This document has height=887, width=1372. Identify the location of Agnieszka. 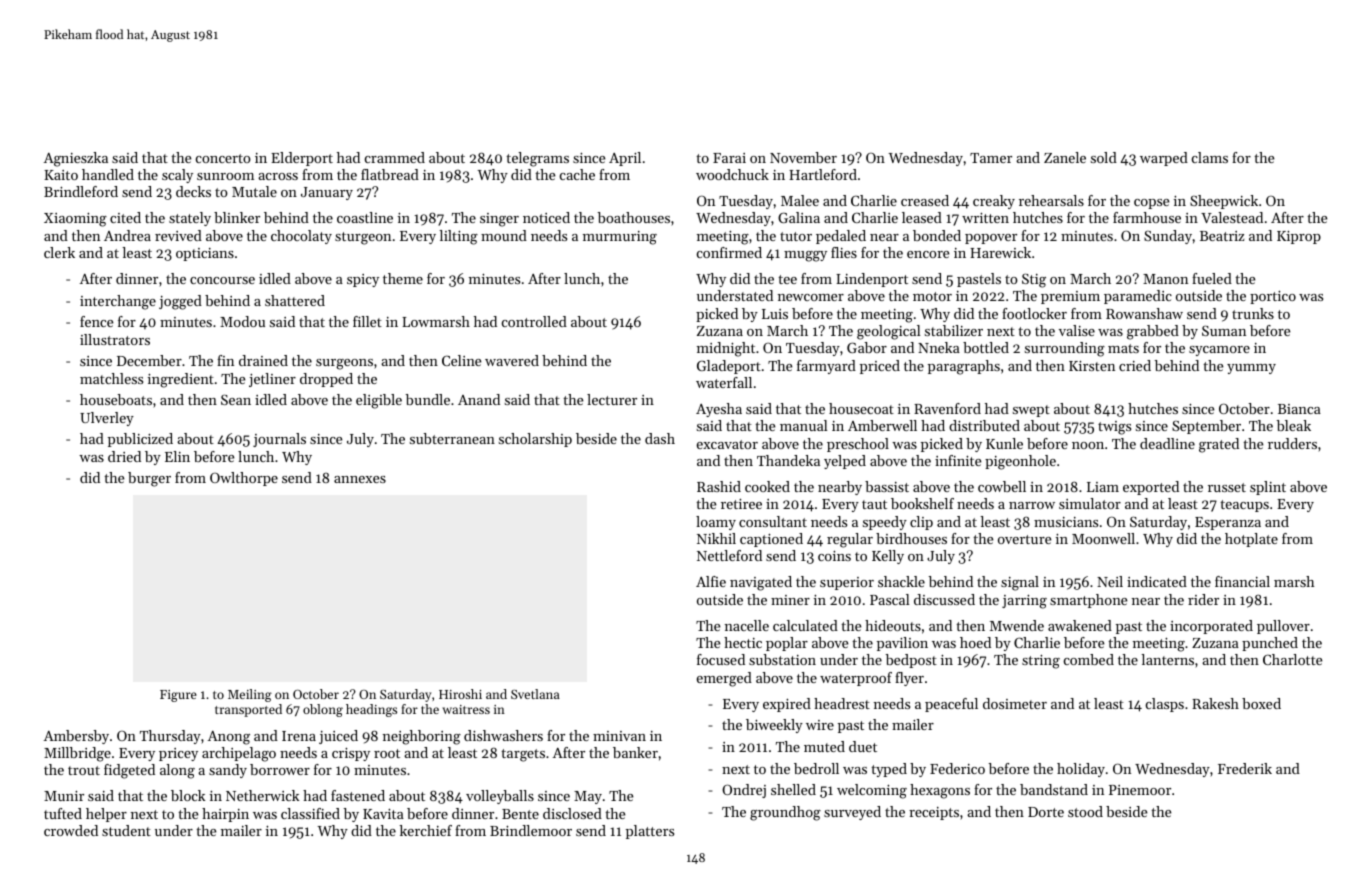
(76, 159).
